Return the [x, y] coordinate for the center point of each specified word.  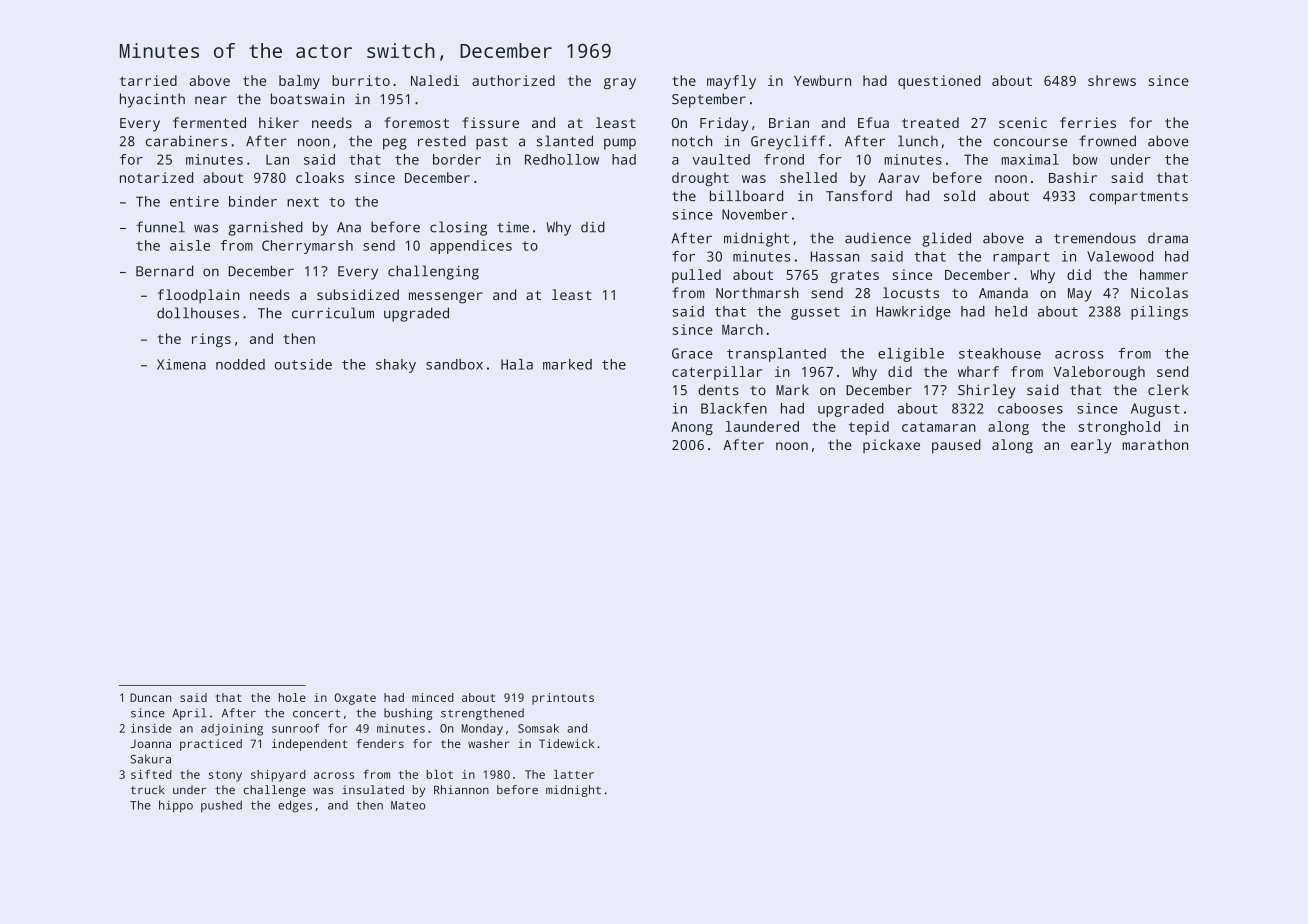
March [742, 329]
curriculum [333, 313]
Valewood [1120, 256]
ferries [1088, 122]
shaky [396, 366]
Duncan [151, 697]
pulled [696, 276]
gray [620, 83]
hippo [176, 806]
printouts [563, 699]
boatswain [307, 98]
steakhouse [1000, 353]
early [1091, 446]
